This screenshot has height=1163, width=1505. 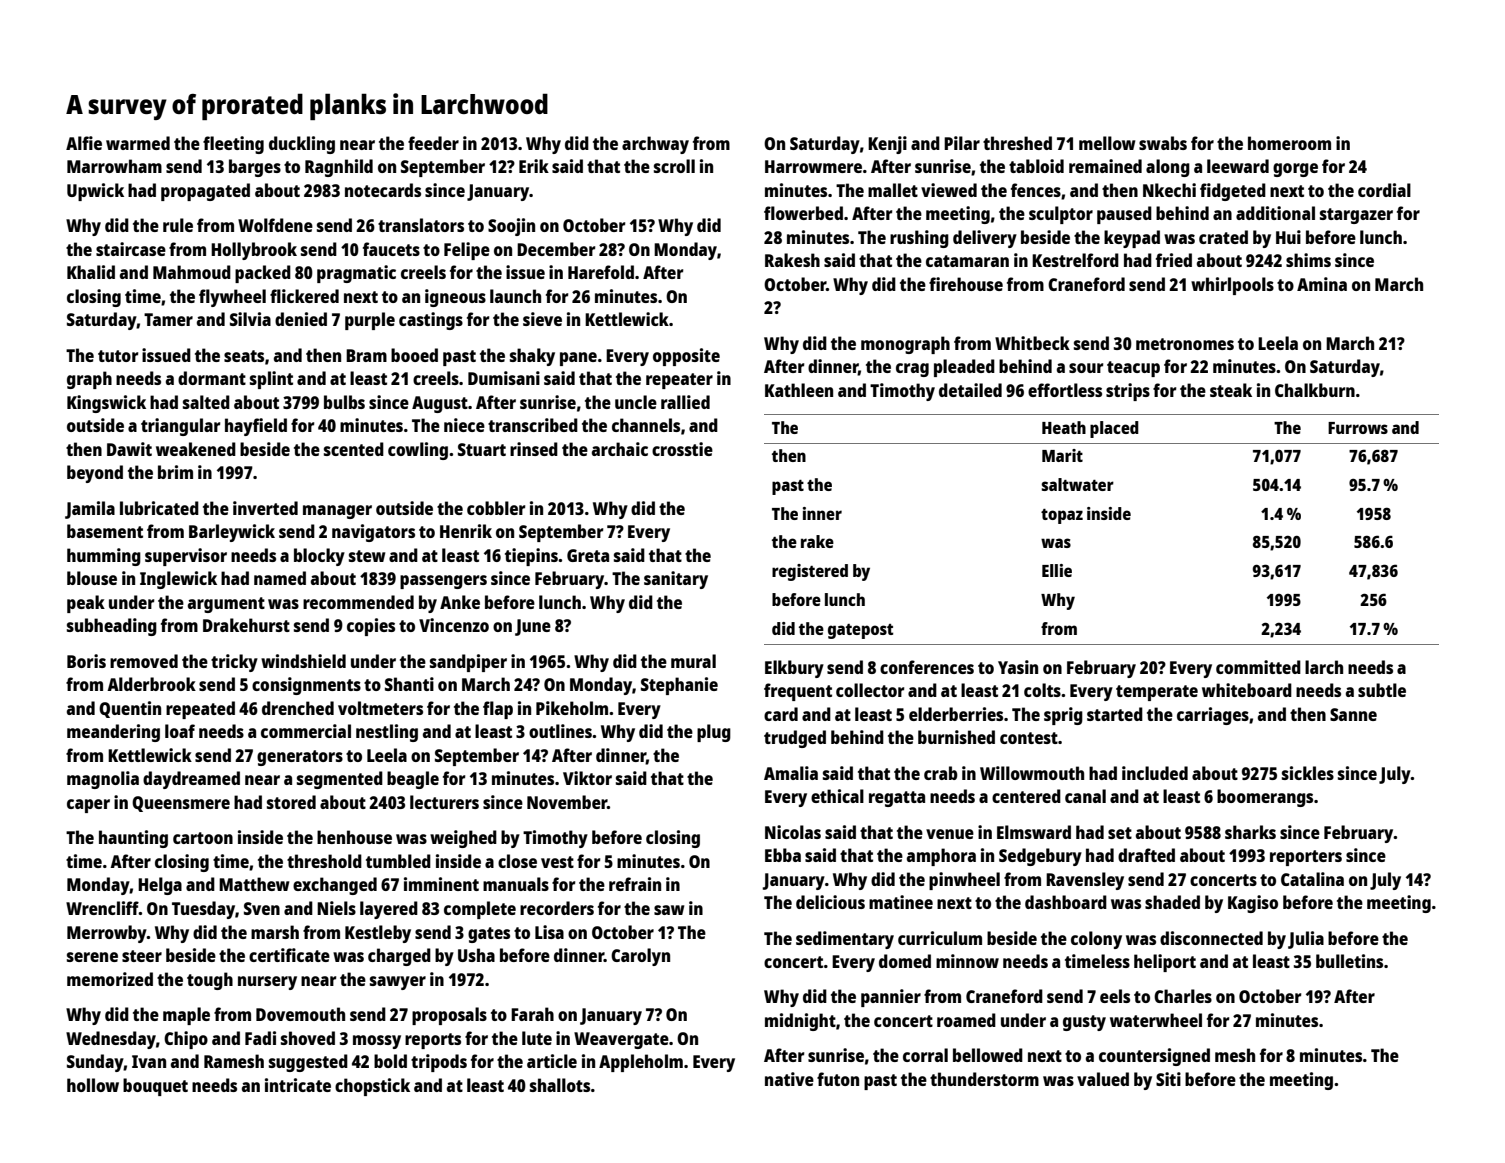 I want to click on saltwater, so click(x=1078, y=484).
